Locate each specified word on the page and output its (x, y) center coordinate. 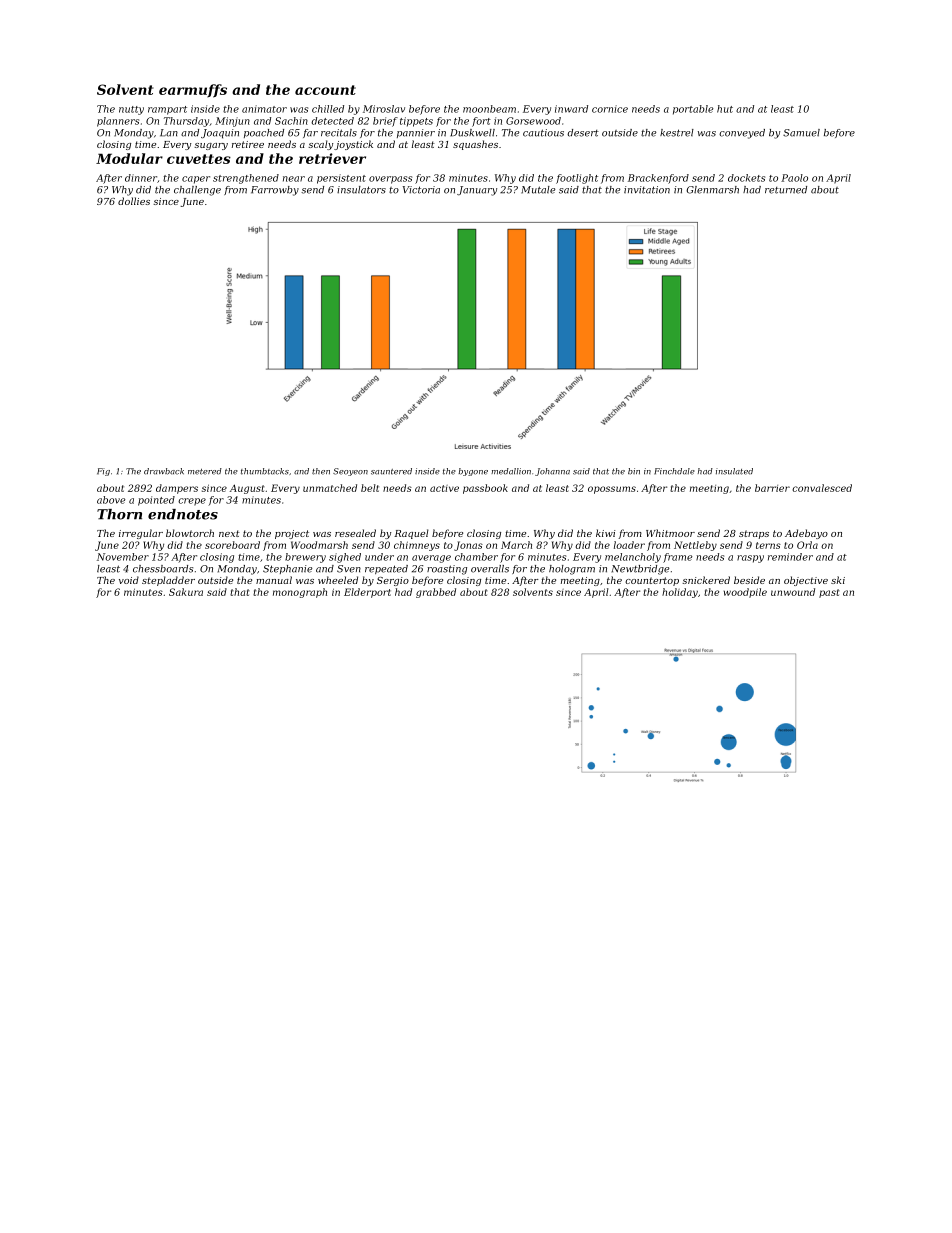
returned (786, 190)
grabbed (436, 593)
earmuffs (193, 91)
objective (806, 581)
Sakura (186, 592)
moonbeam (489, 109)
